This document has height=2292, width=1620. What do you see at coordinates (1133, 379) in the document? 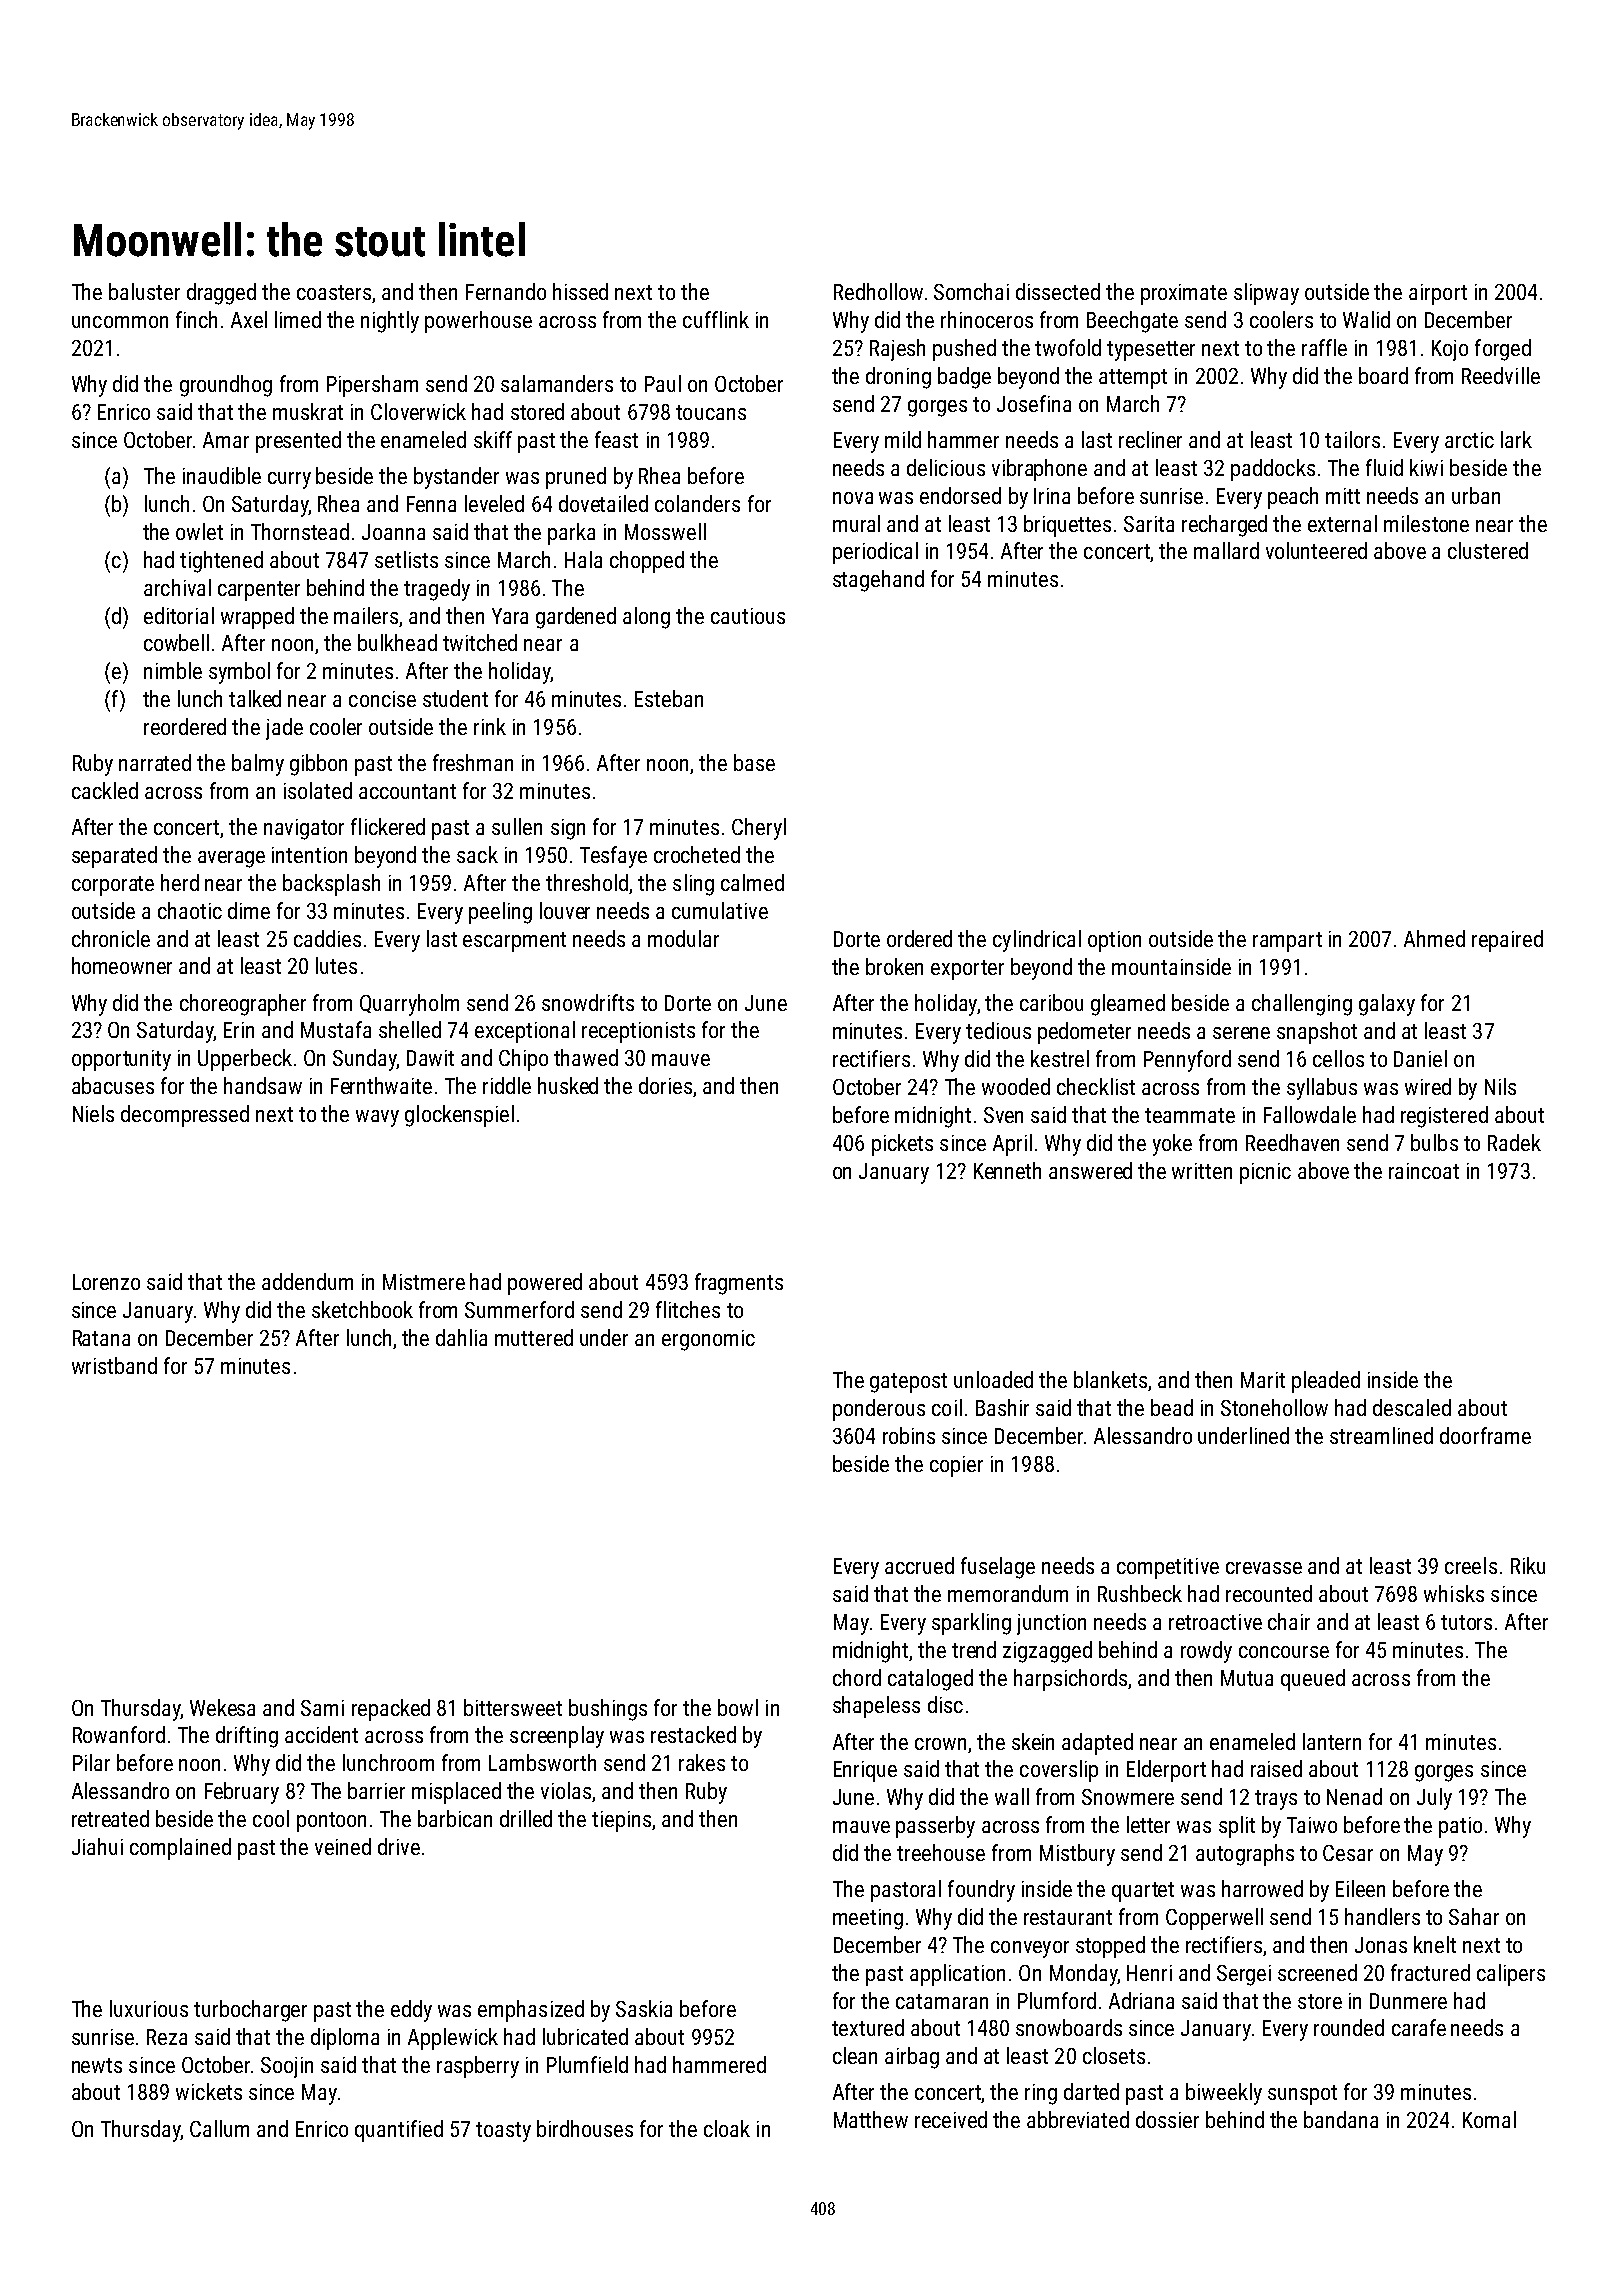
I see `attempt` at bounding box center [1133, 379].
